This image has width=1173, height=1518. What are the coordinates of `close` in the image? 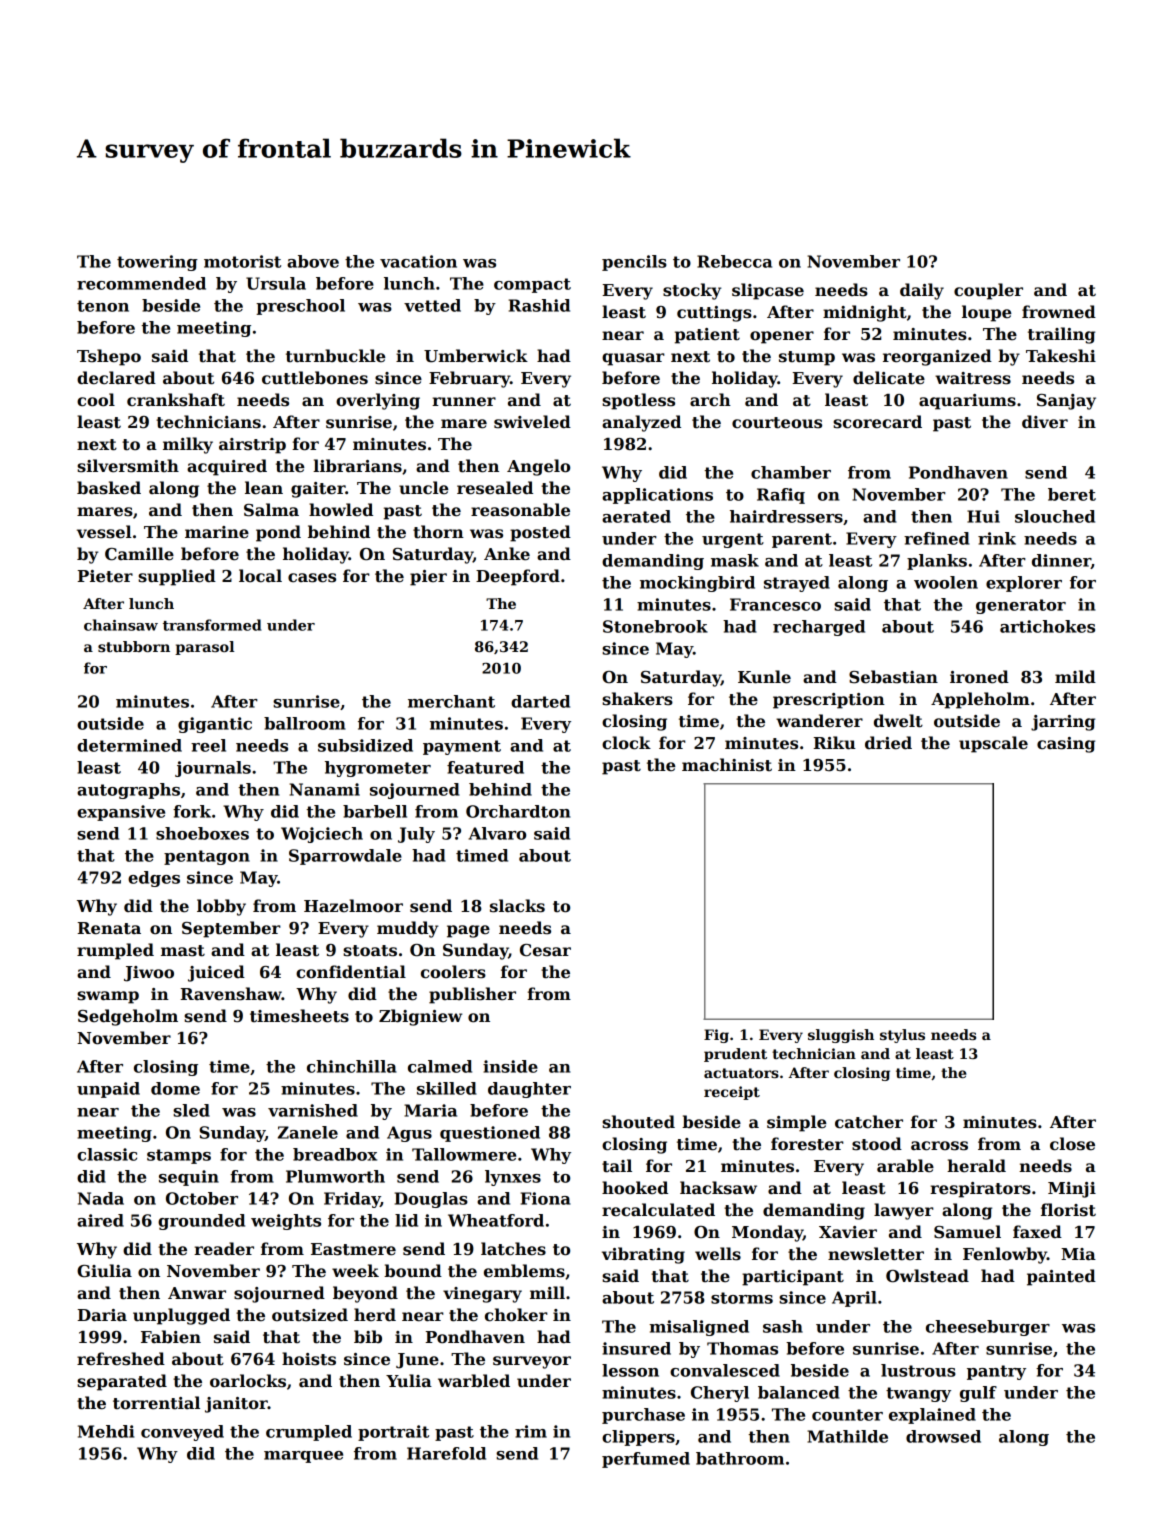 It's located at (1072, 1144).
